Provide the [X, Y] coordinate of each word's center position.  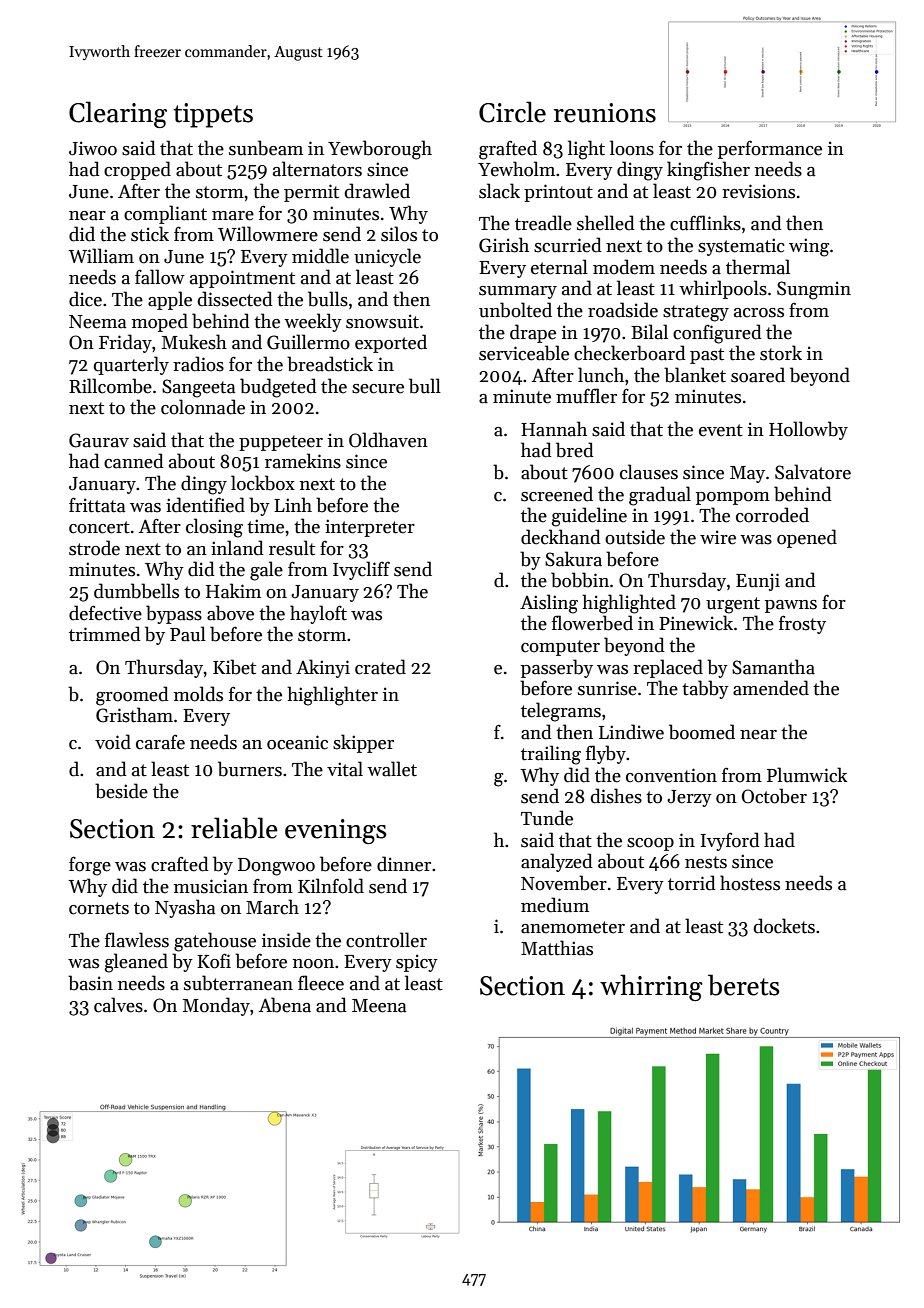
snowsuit [382, 321]
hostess [750, 883]
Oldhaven [388, 440]
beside [121, 791]
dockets [784, 926]
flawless [137, 940]
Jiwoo [93, 148]
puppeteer [281, 443]
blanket [695, 375]
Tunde [547, 818]
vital [345, 769]
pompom [733, 498]
